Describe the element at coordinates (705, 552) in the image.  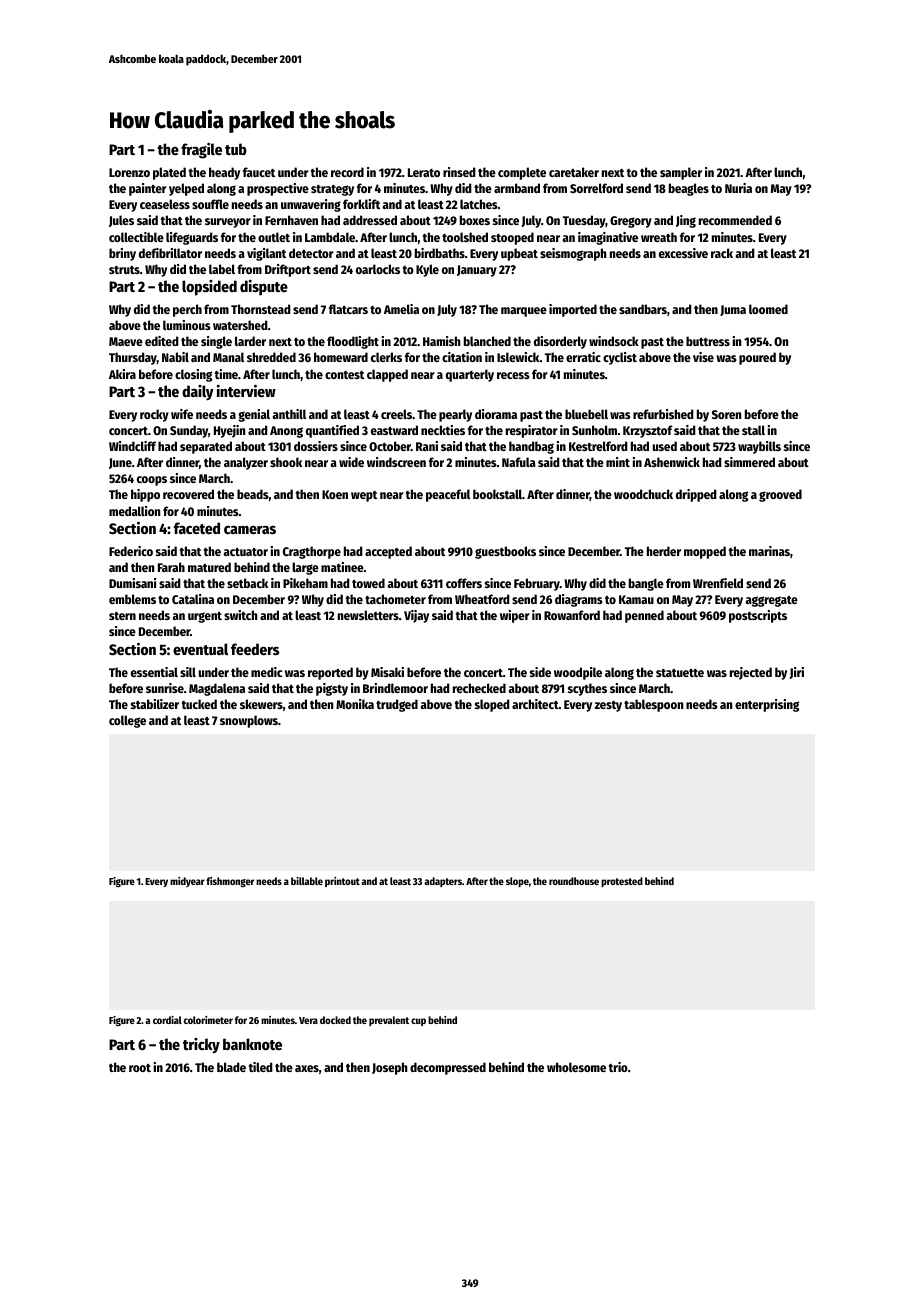
I see `mopped` at that location.
